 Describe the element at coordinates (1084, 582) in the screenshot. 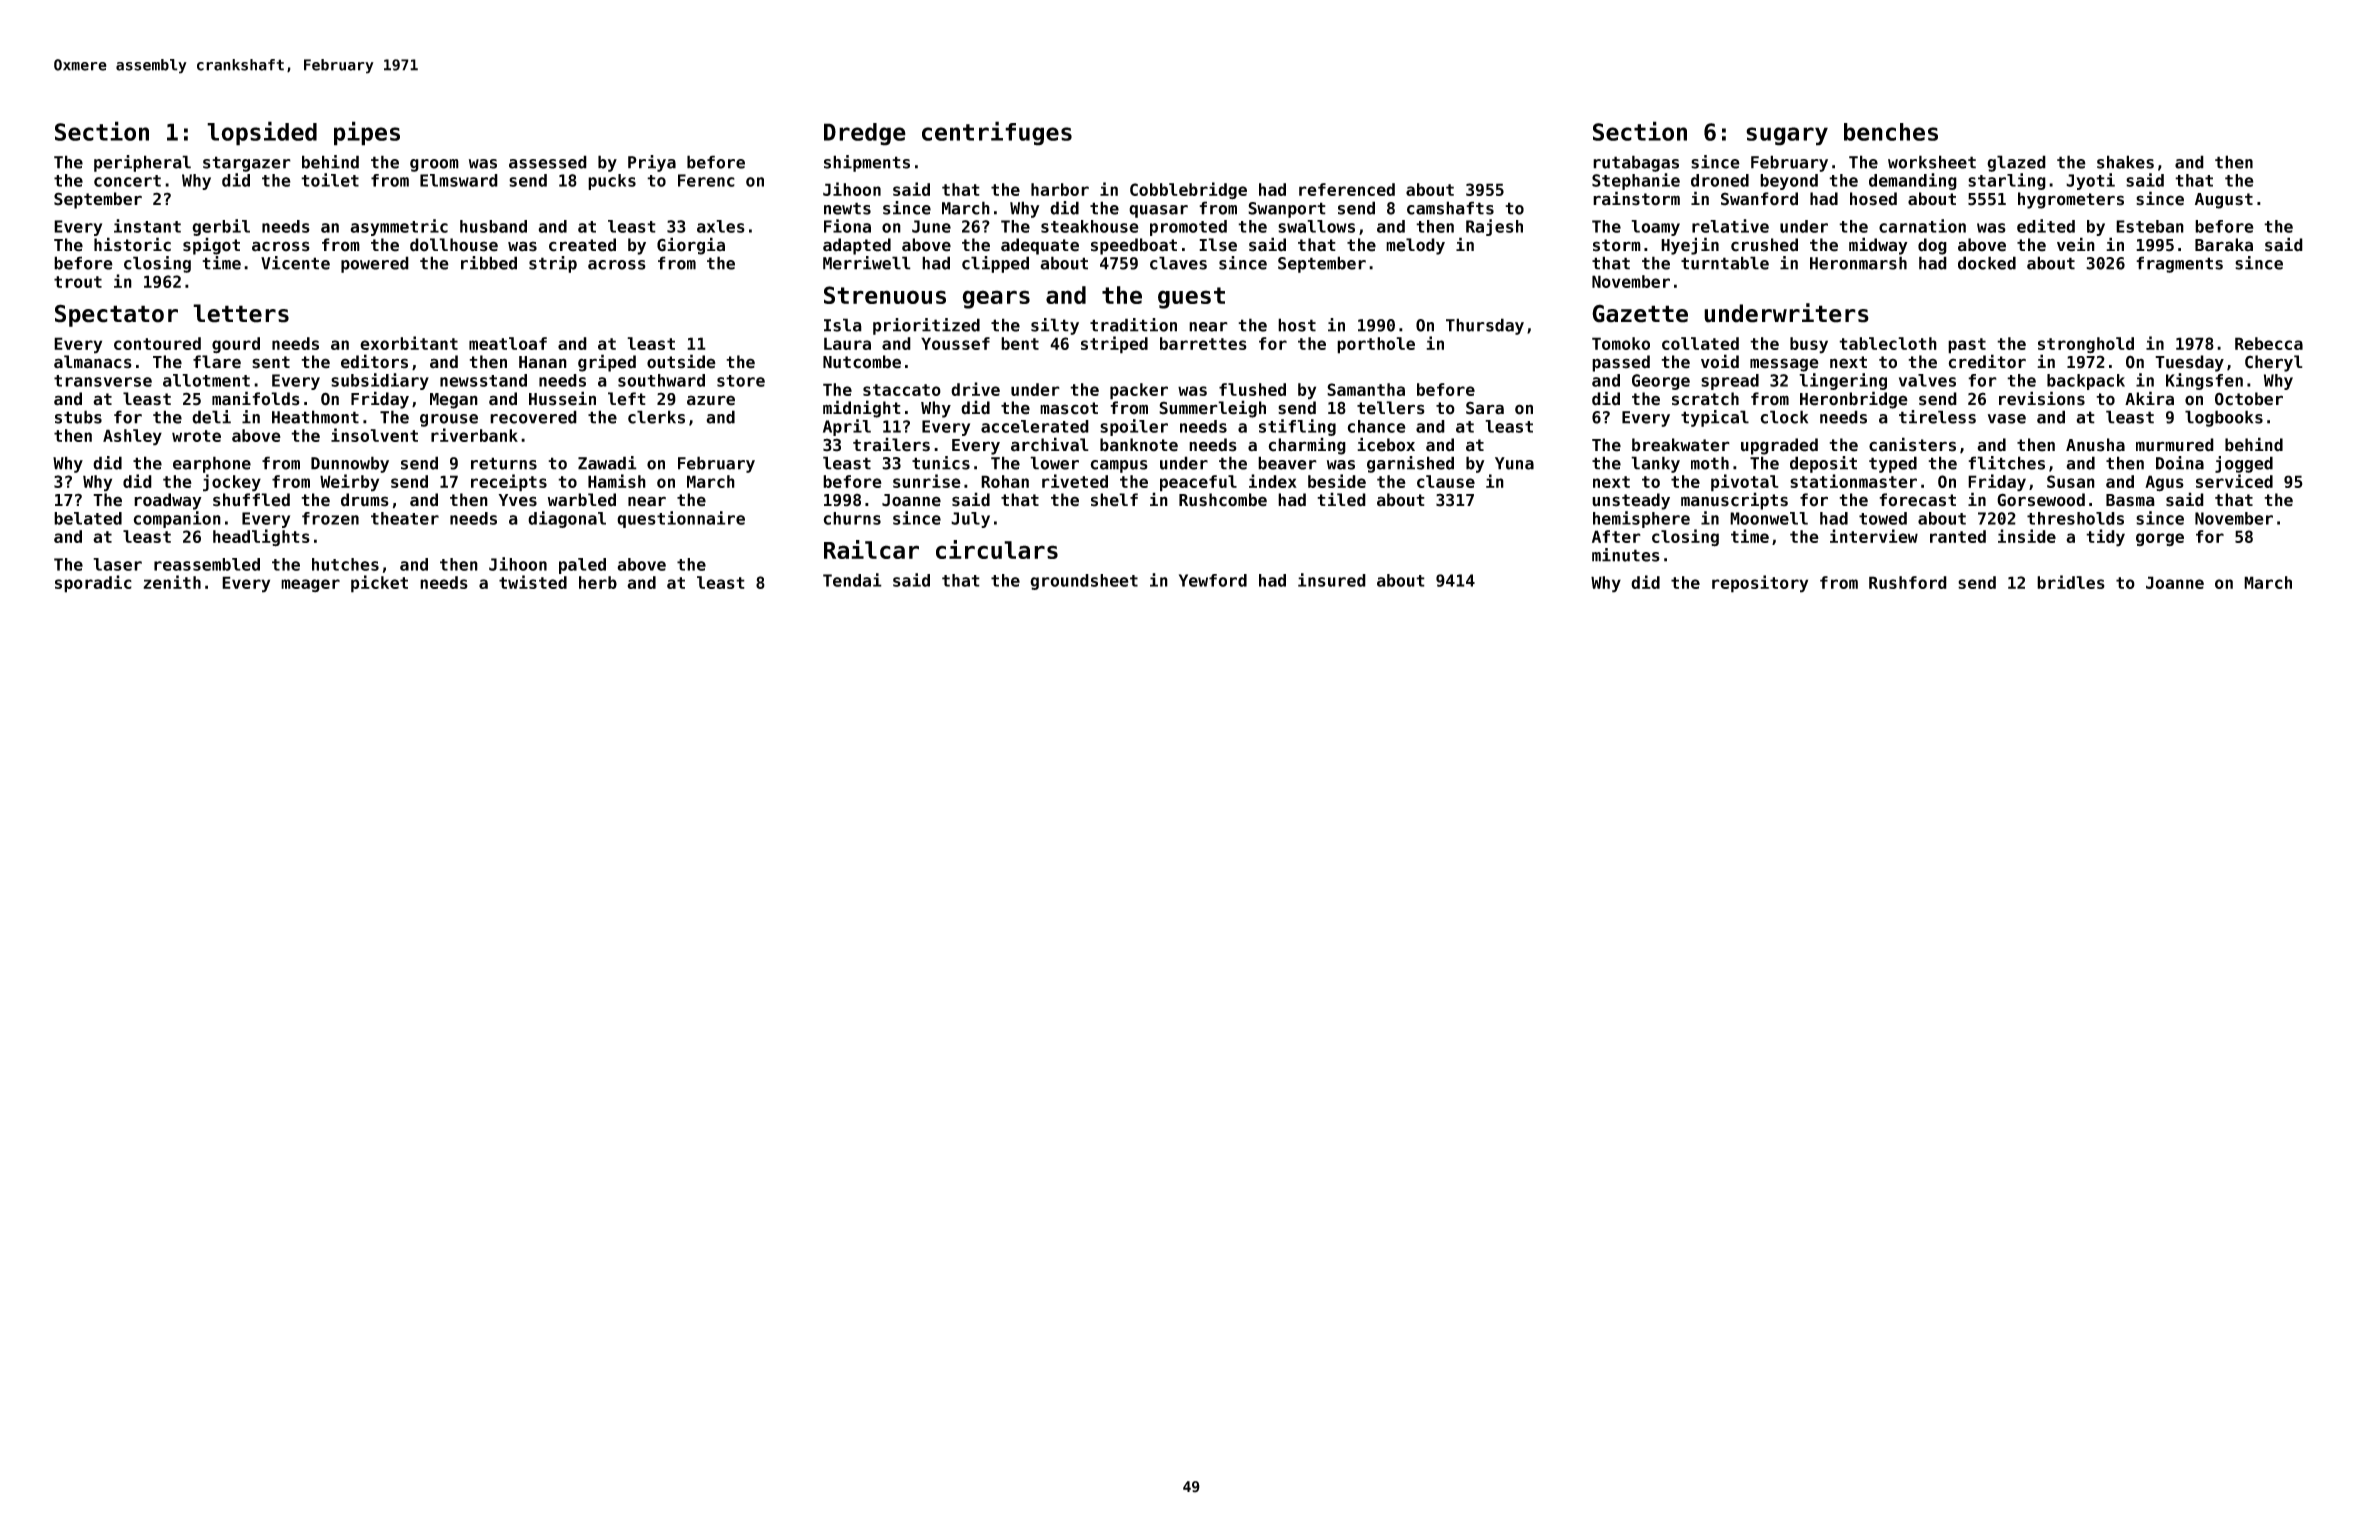

I see `groundsheet` at that location.
